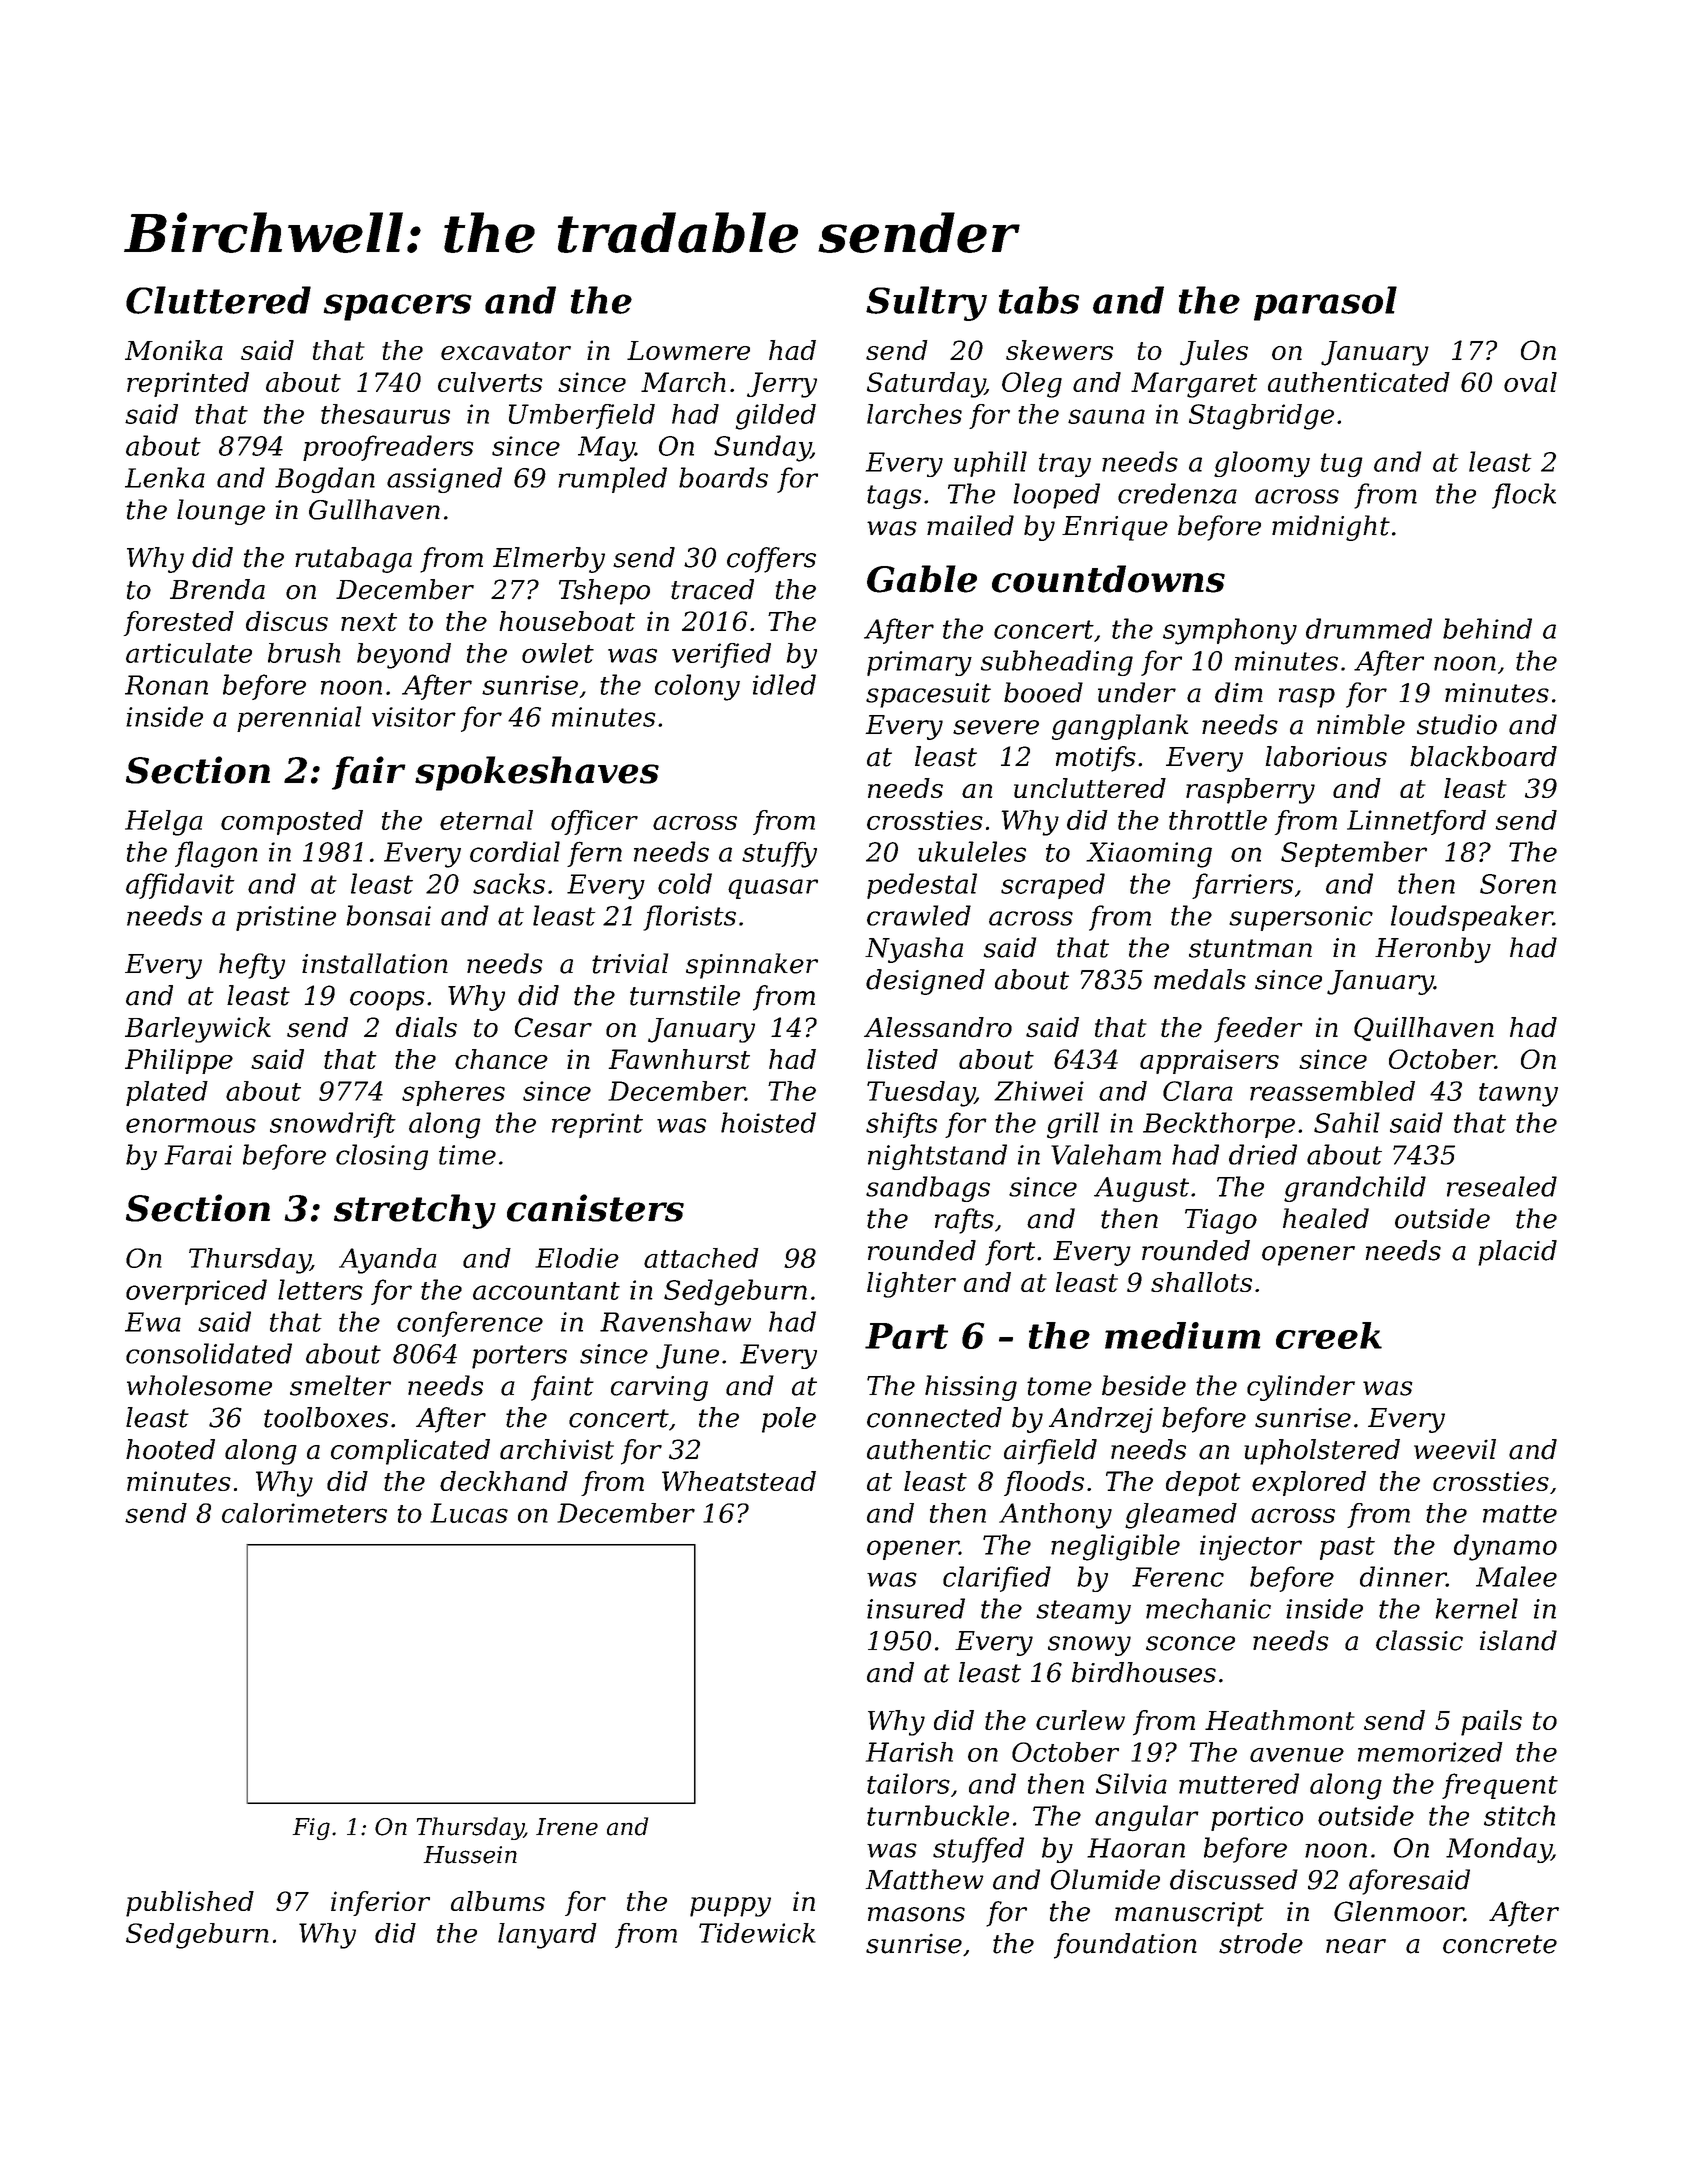 The width and height of the screenshot is (1683, 2178). Describe the element at coordinates (191, 1125) in the screenshot. I see `enormous` at that location.
